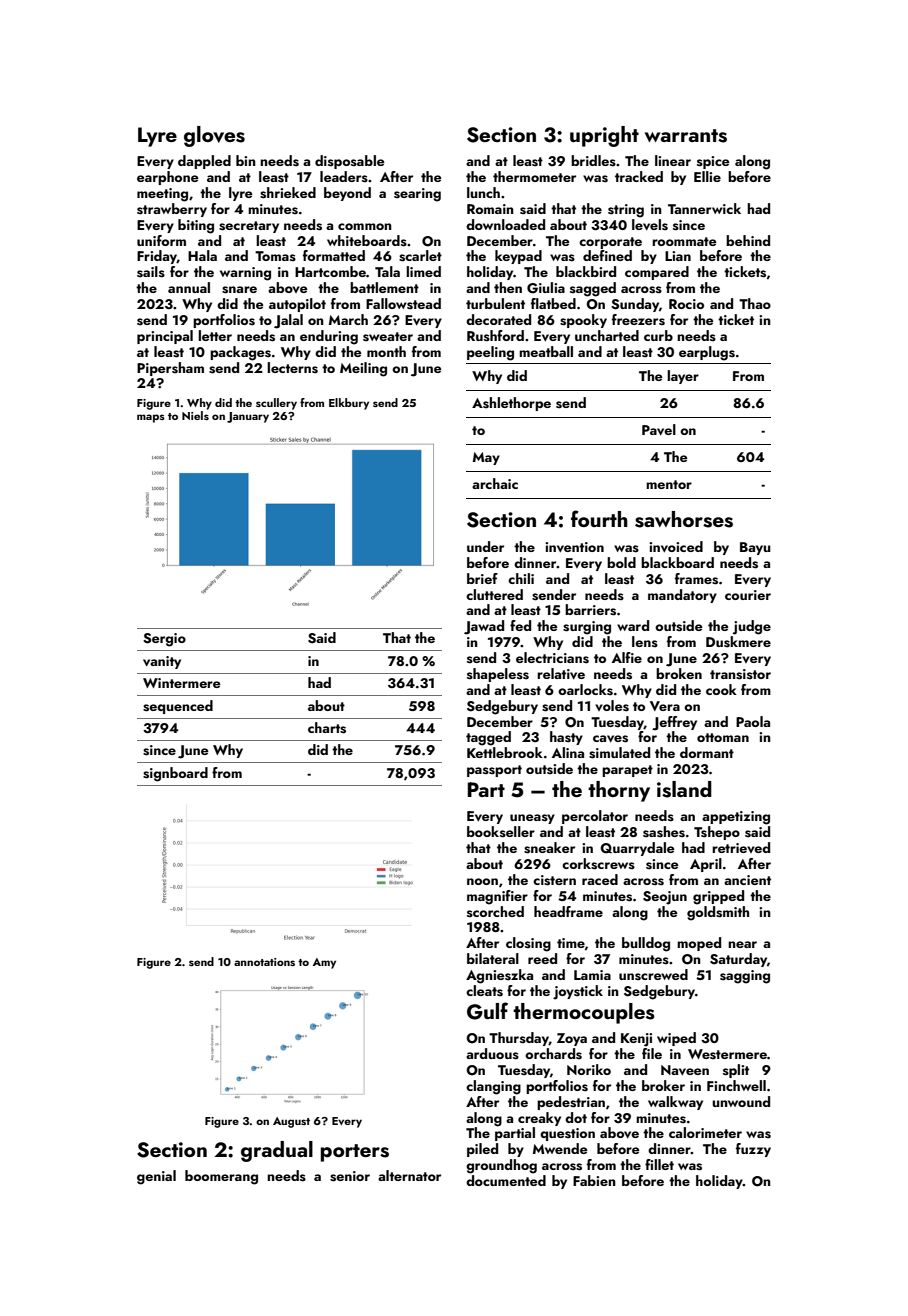  What do you see at coordinates (482, 578) in the image?
I see `brief` at bounding box center [482, 578].
